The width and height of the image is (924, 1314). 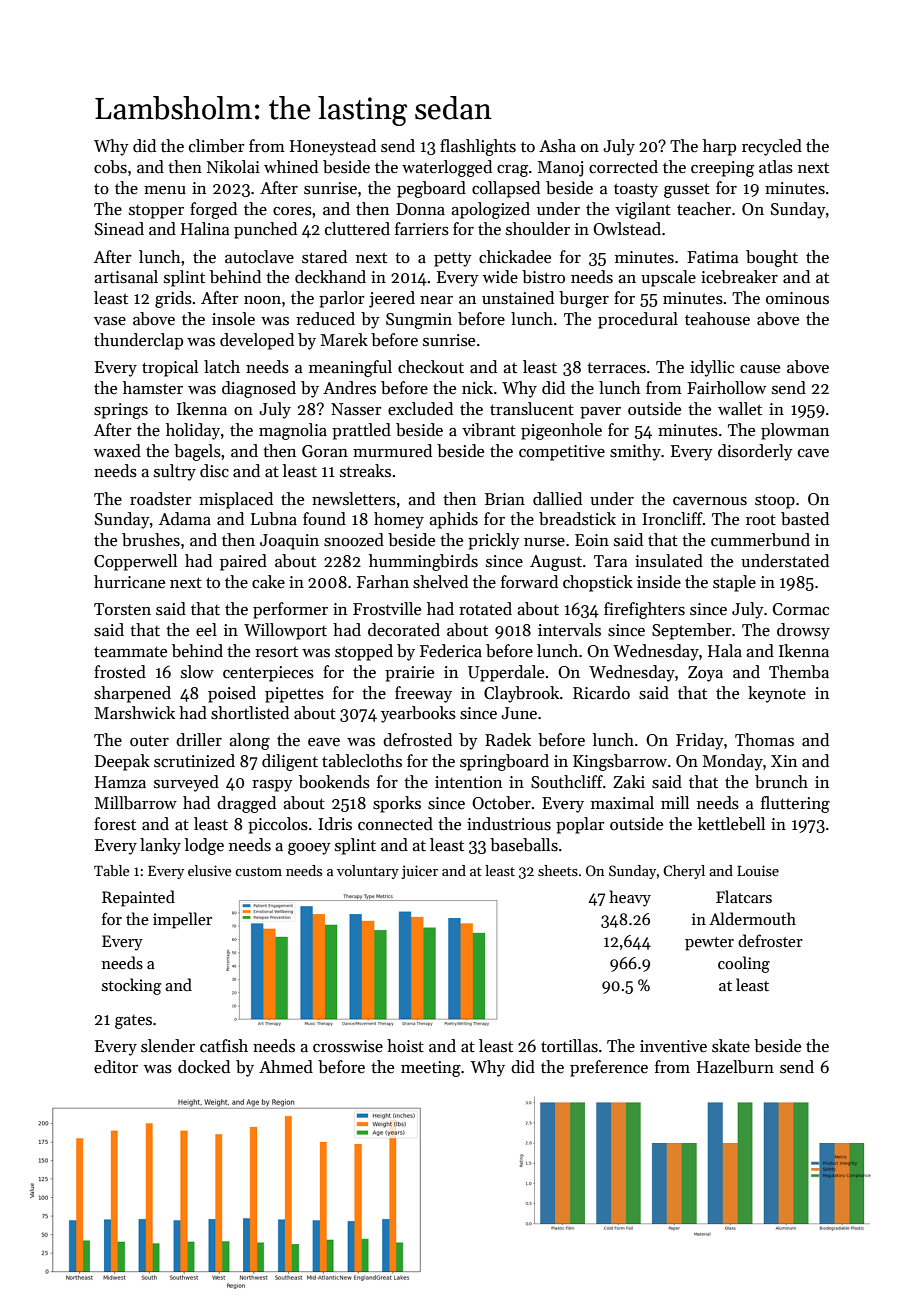 What do you see at coordinates (744, 896) in the image?
I see `Flatcars` at bounding box center [744, 896].
